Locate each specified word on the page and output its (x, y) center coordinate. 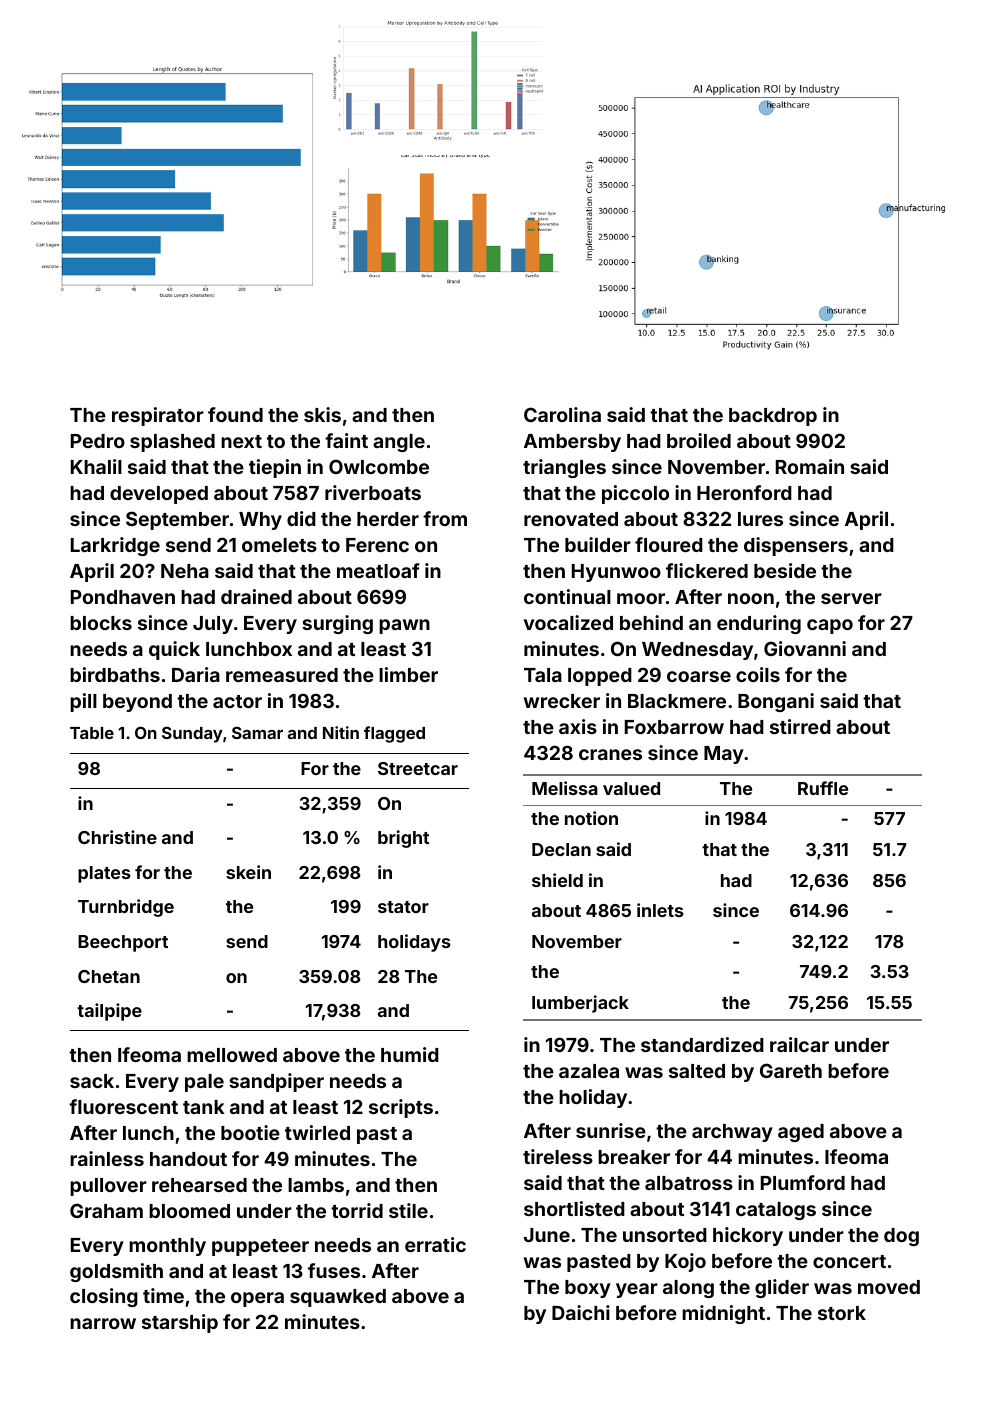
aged (801, 1133)
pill (83, 702)
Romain (810, 466)
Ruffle (823, 788)
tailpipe (109, 1012)
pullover (108, 1187)
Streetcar (418, 768)
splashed (172, 443)
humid (410, 1054)
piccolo (635, 494)
